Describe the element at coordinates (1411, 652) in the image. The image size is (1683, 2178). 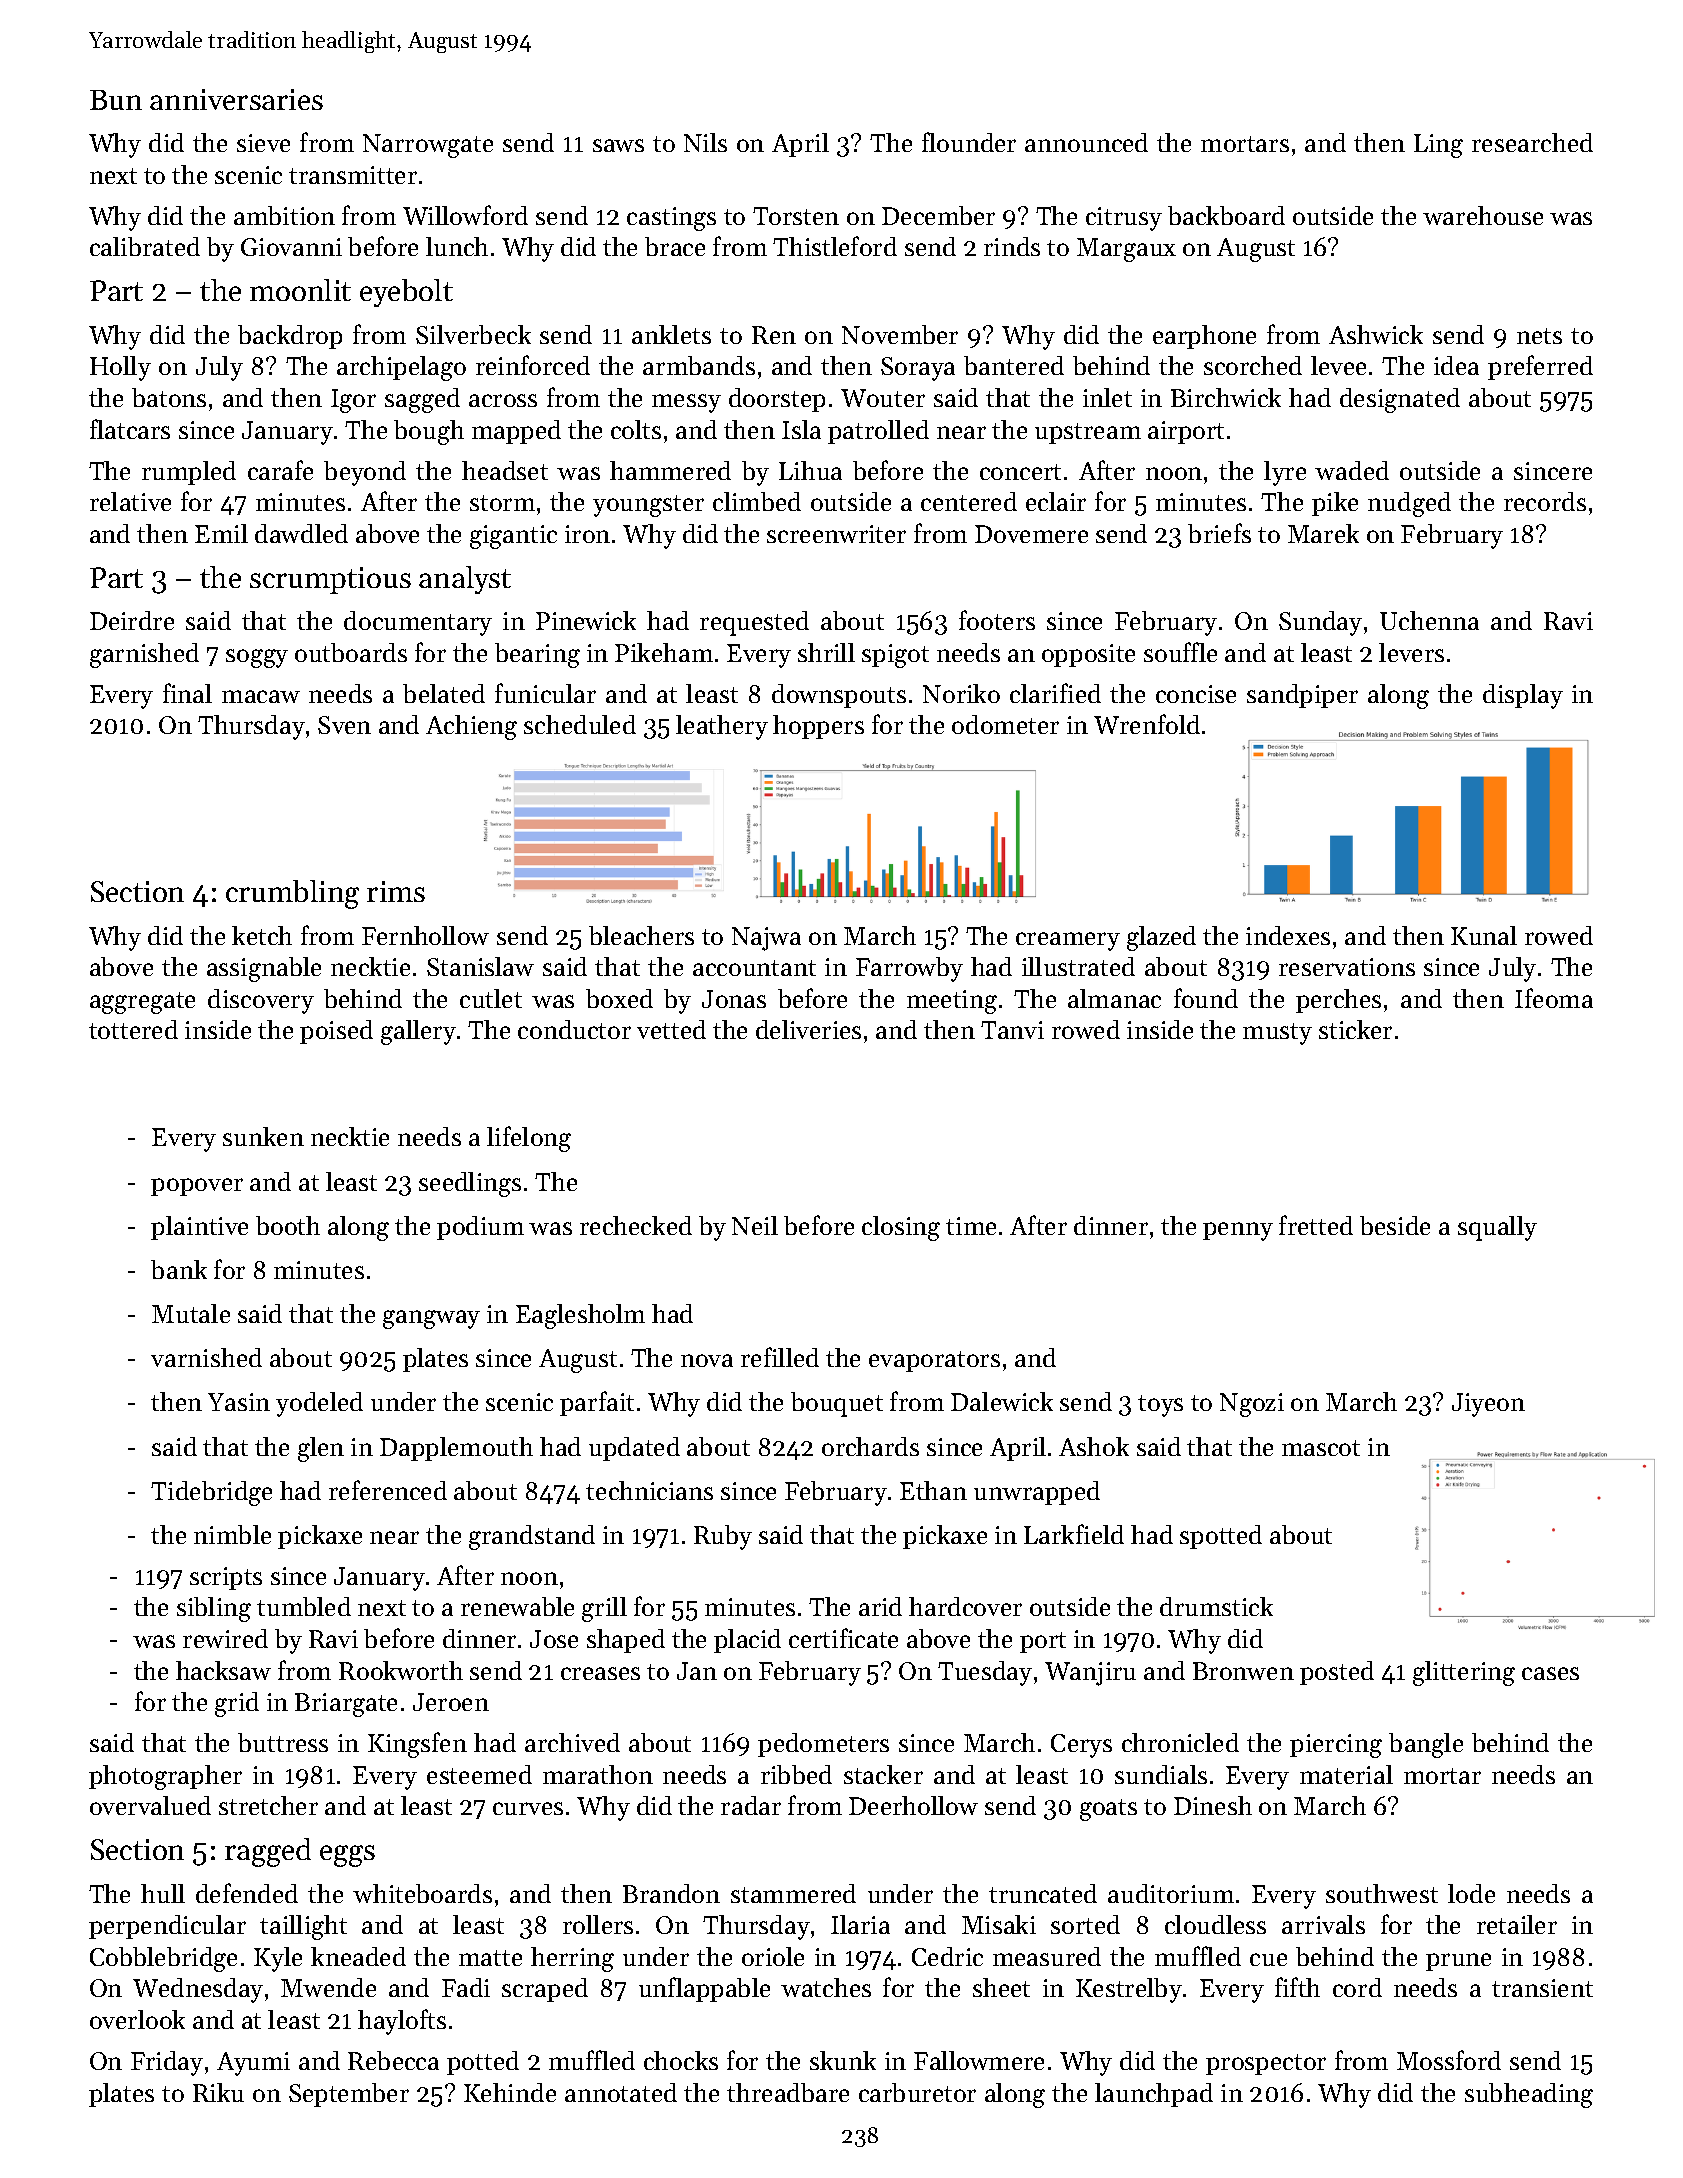
I see `levers` at that location.
